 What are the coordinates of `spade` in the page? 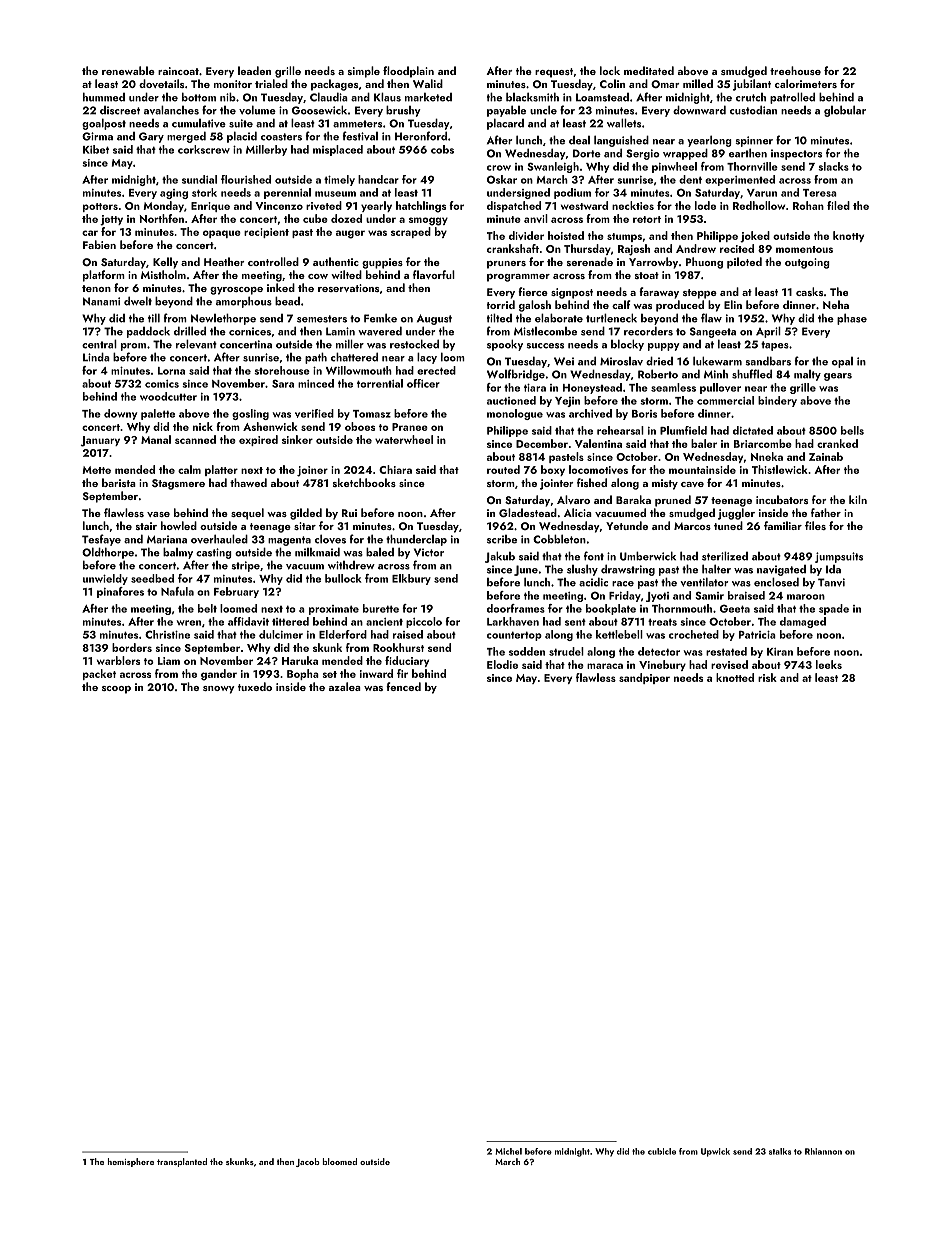 It's located at (834, 609).
